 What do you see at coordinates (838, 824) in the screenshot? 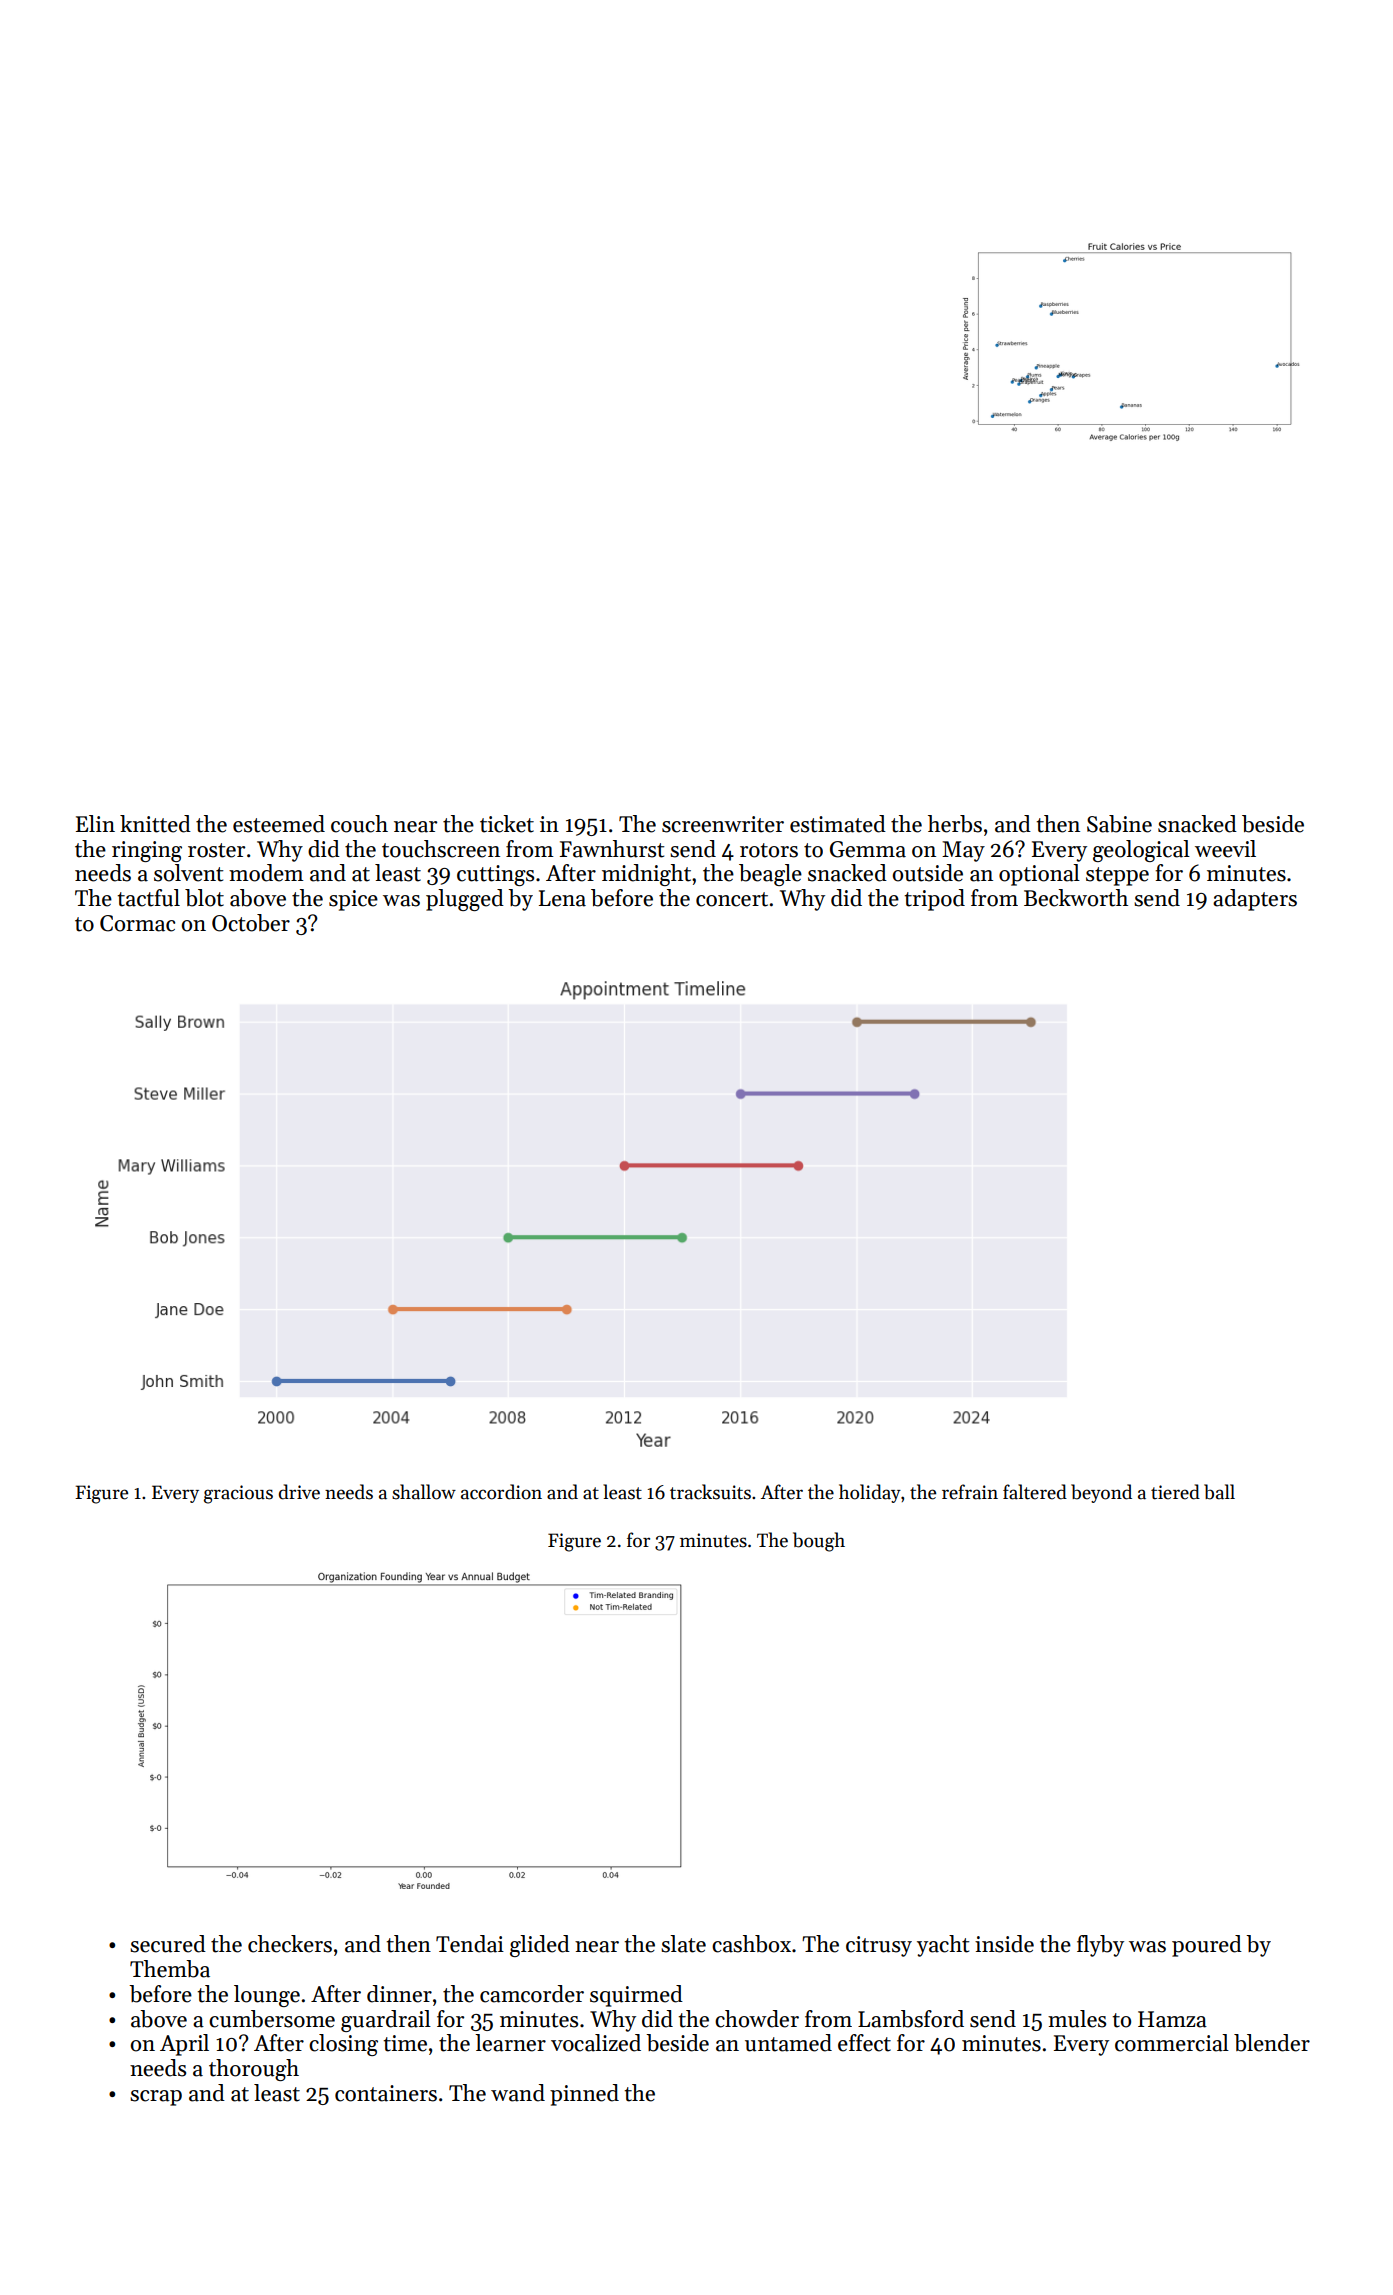
I see `estimated` at bounding box center [838, 824].
